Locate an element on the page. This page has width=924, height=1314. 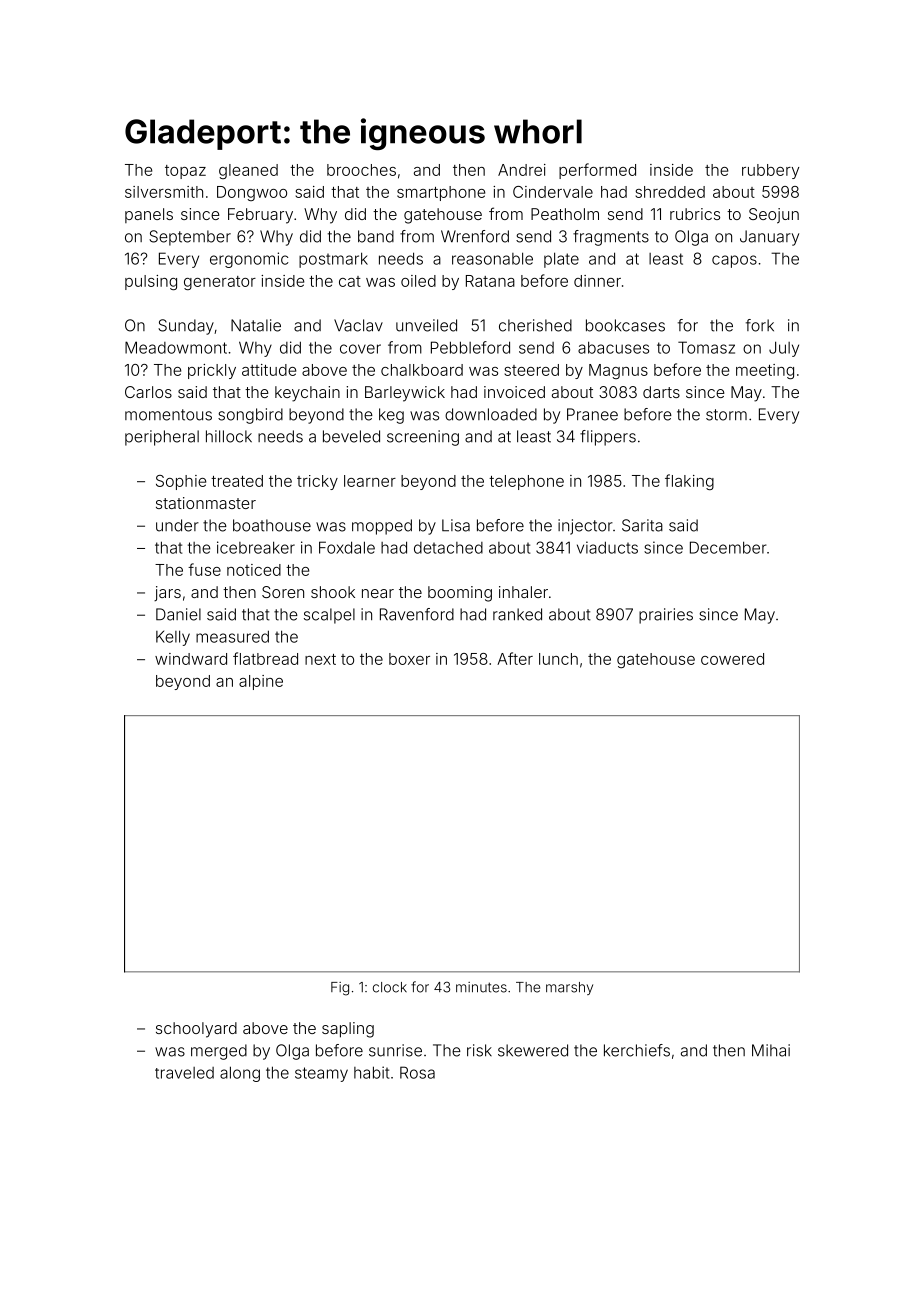
windward is located at coordinates (191, 659).
